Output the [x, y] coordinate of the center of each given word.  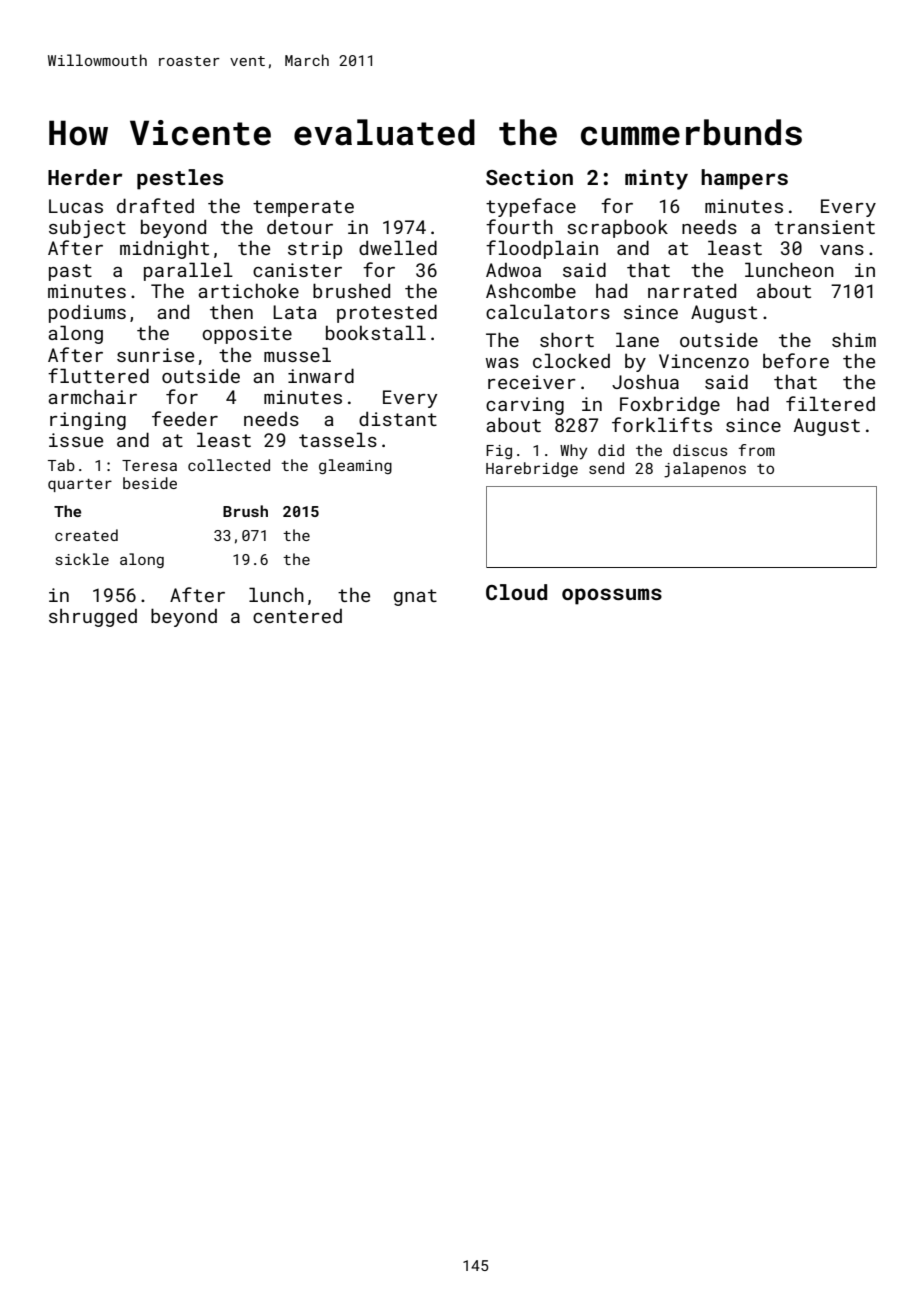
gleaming [355, 466]
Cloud [516, 592]
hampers [744, 179]
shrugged [93, 618]
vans [842, 250]
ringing [88, 421]
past [70, 272]
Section [529, 177]
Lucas [76, 206]
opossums [612, 596]
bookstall [376, 332]
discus [700, 450]
